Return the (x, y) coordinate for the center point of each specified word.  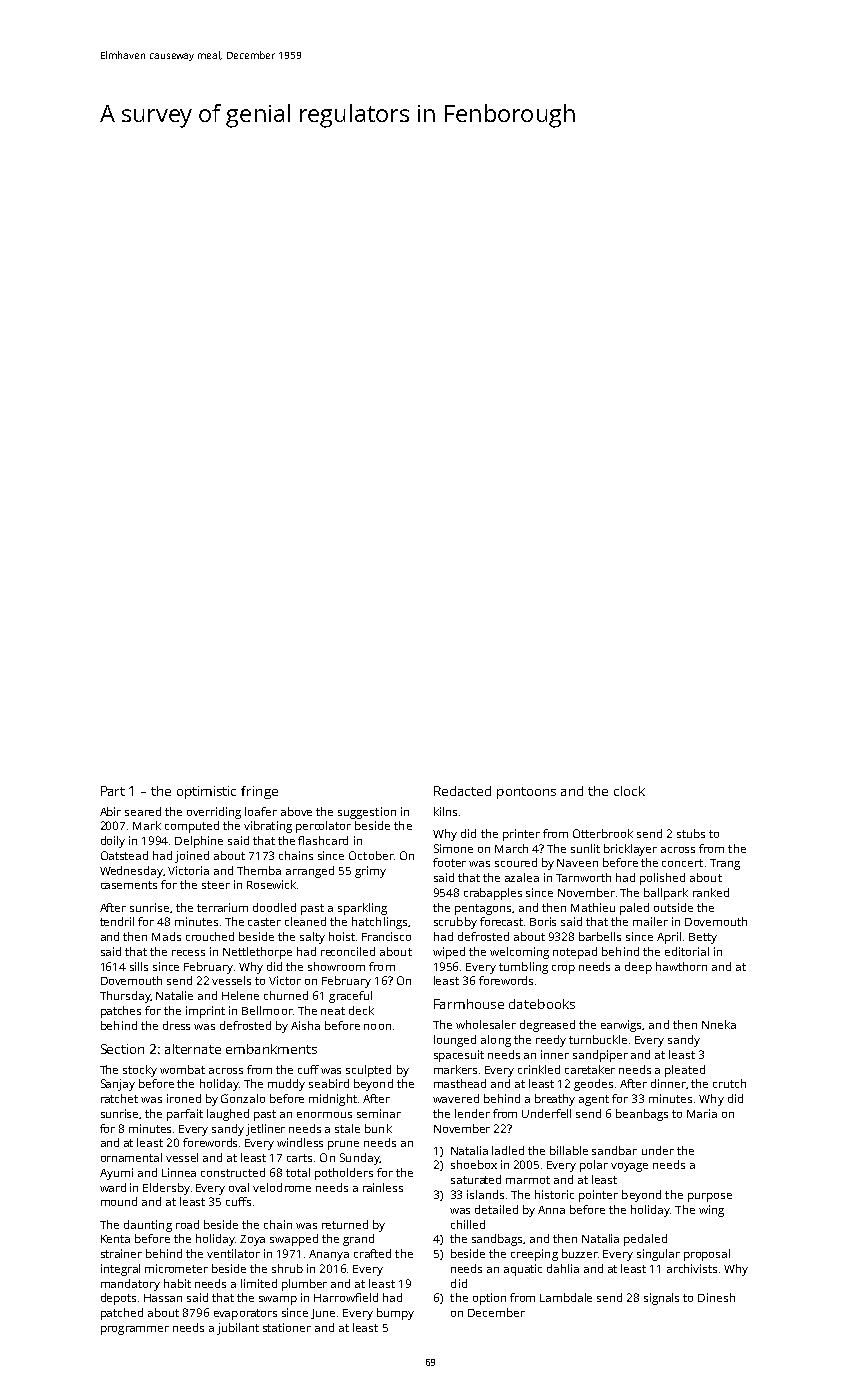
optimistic (206, 792)
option (489, 1299)
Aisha (305, 1025)
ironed (184, 1098)
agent (594, 1100)
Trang (725, 864)
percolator (323, 827)
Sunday (360, 1159)
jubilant (238, 1329)
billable (569, 1150)
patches (121, 1012)
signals (661, 1299)
